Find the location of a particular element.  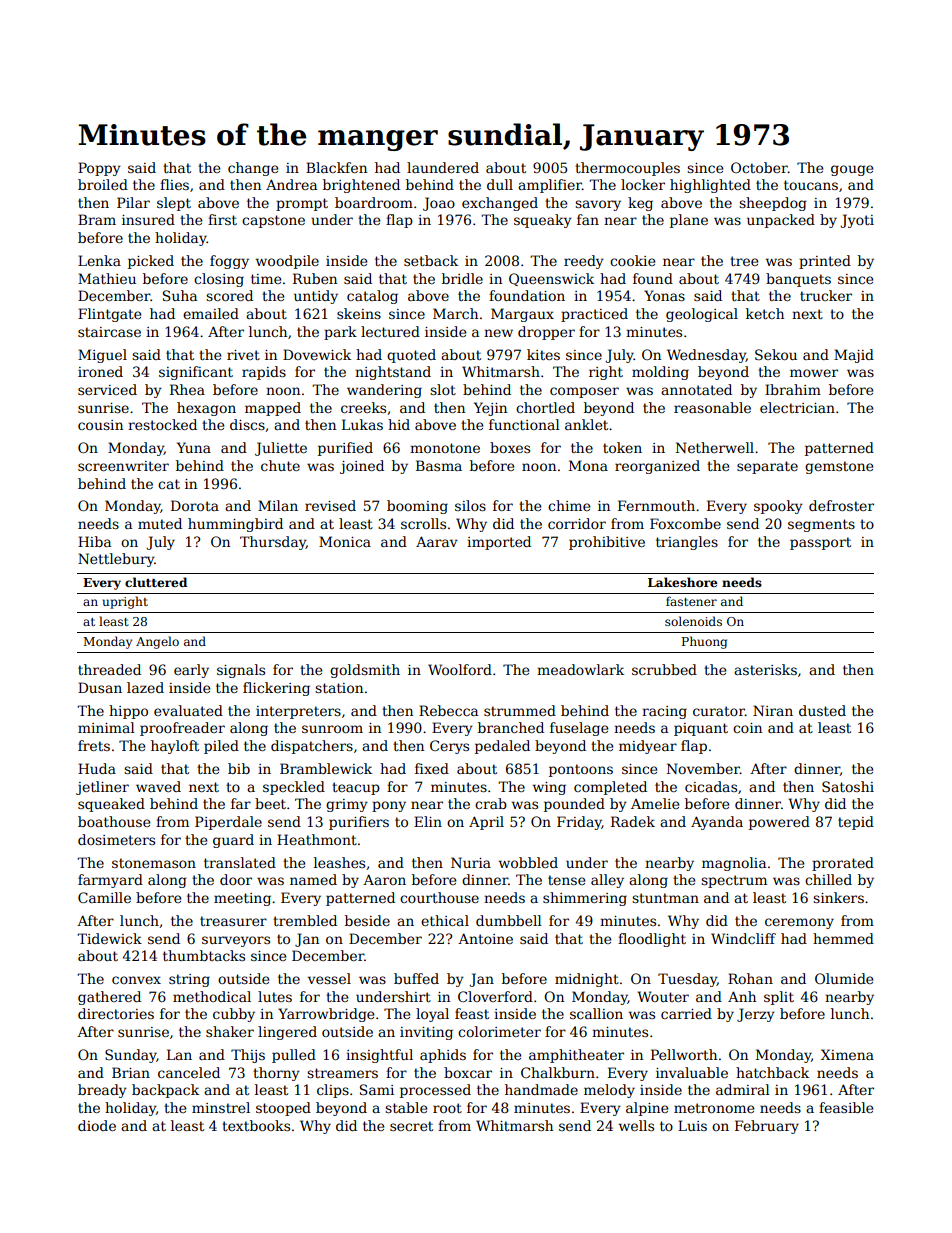

prohibitive is located at coordinates (607, 543).
